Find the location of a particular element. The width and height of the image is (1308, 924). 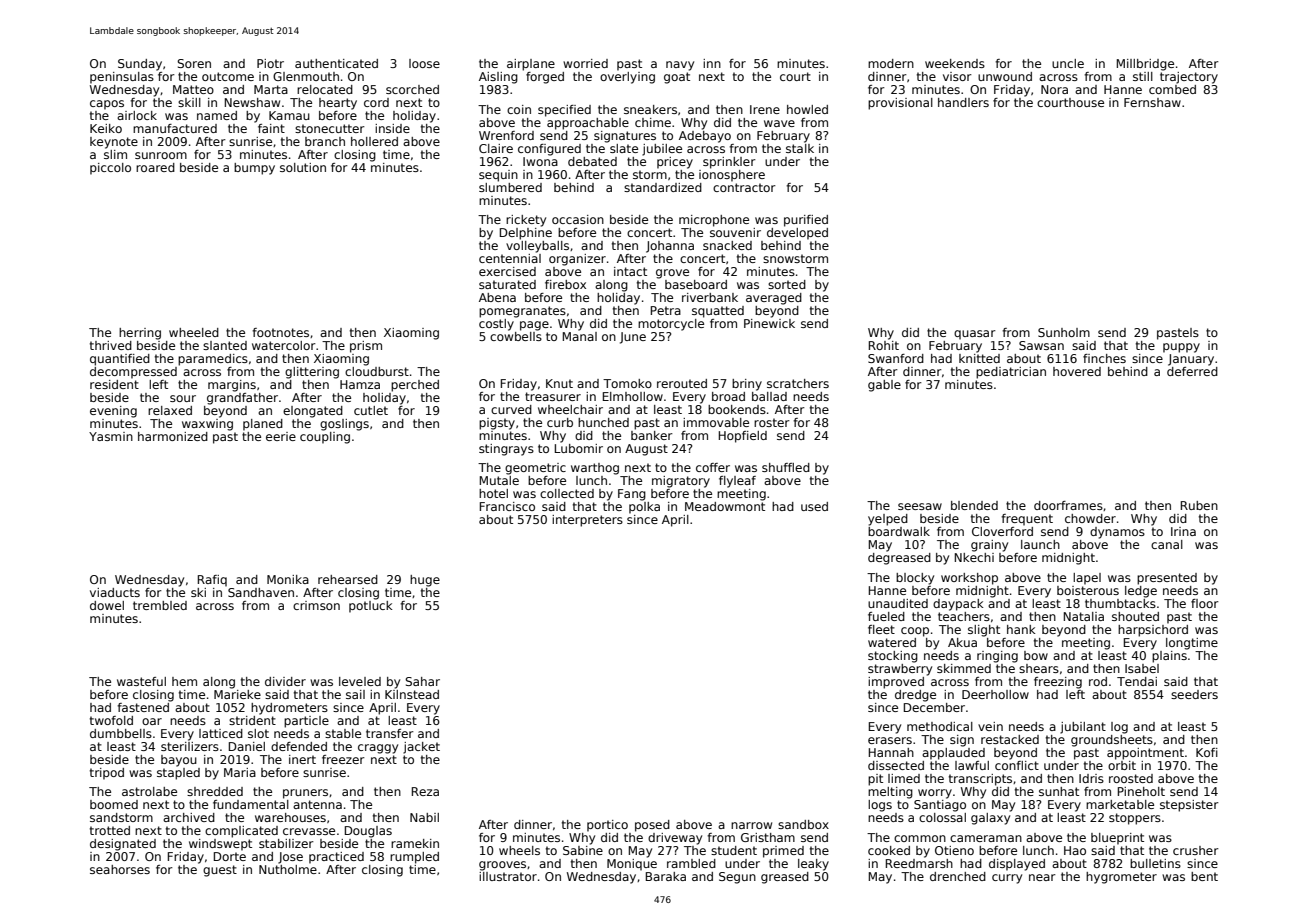

used is located at coordinates (814, 506).
